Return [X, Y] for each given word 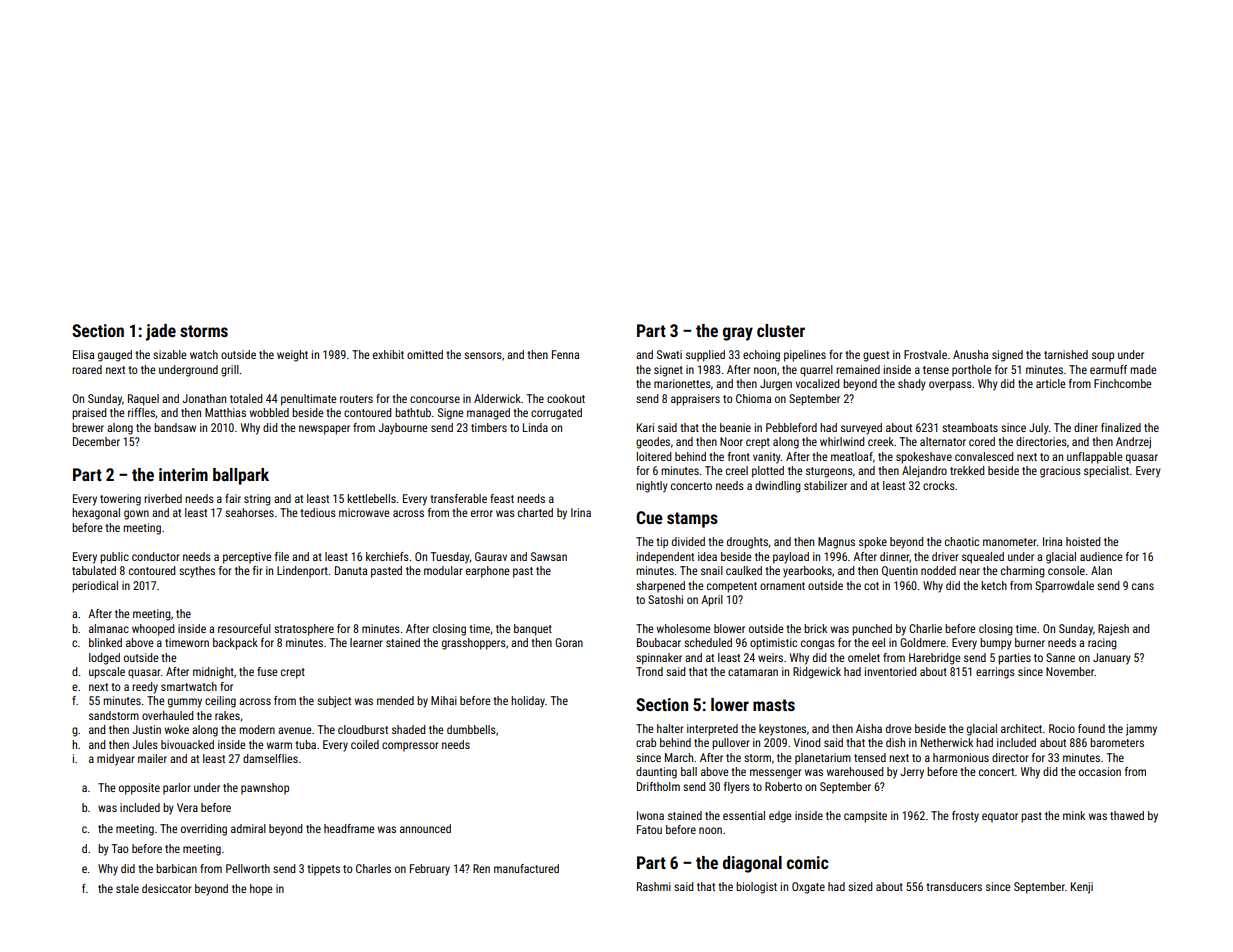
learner [366, 642]
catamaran [753, 672]
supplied [705, 356]
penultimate [309, 400]
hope [261, 890]
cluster [781, 330]
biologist [756, 888]
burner [1030, 642]
